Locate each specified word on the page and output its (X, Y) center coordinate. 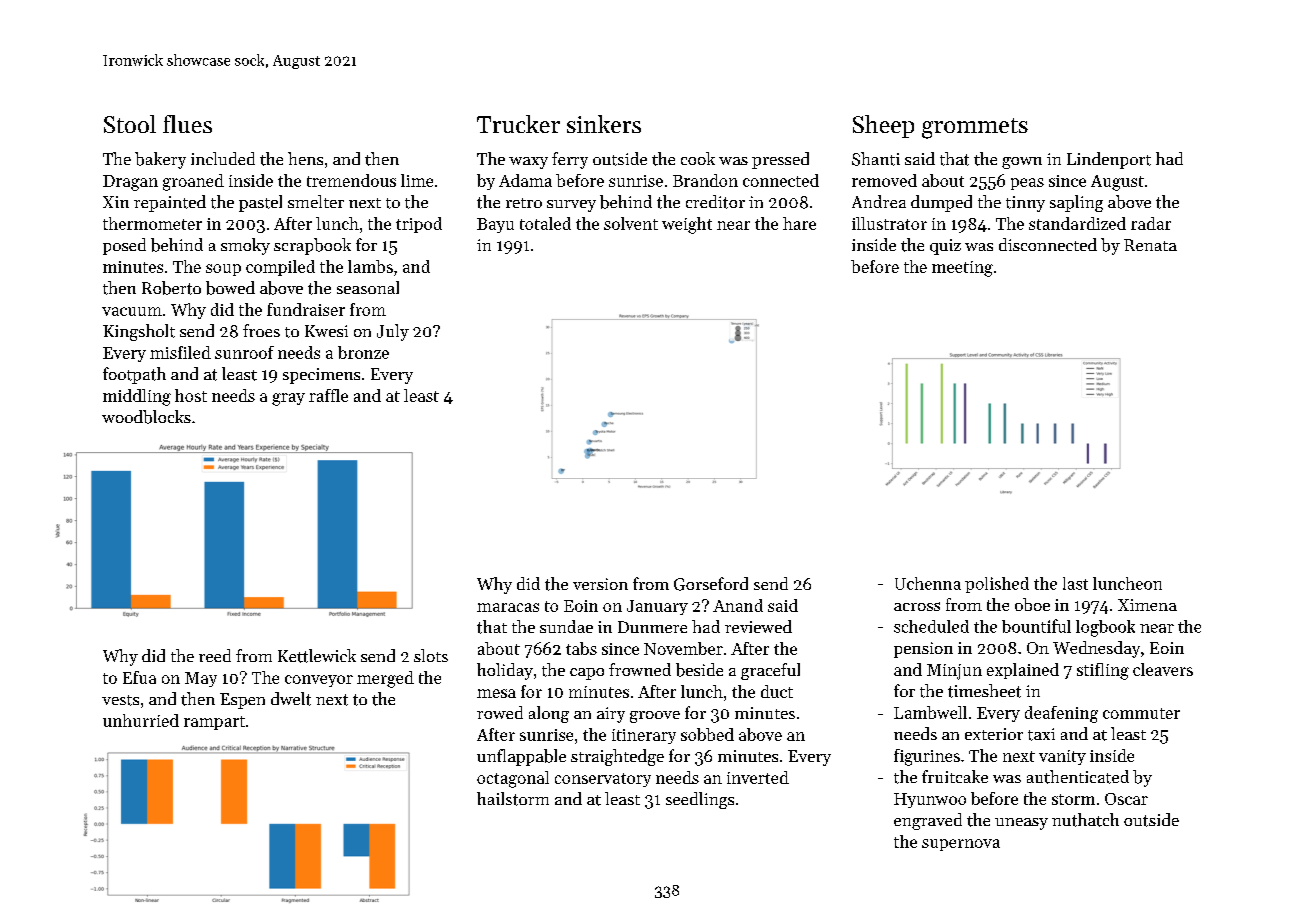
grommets (975, 128)
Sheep (883, 126)
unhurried (141, 720)
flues (187, 124)
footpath (134, 375)
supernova (961, 845)
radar (1151, 223)
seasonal (368, 287)
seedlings (700, 800)
